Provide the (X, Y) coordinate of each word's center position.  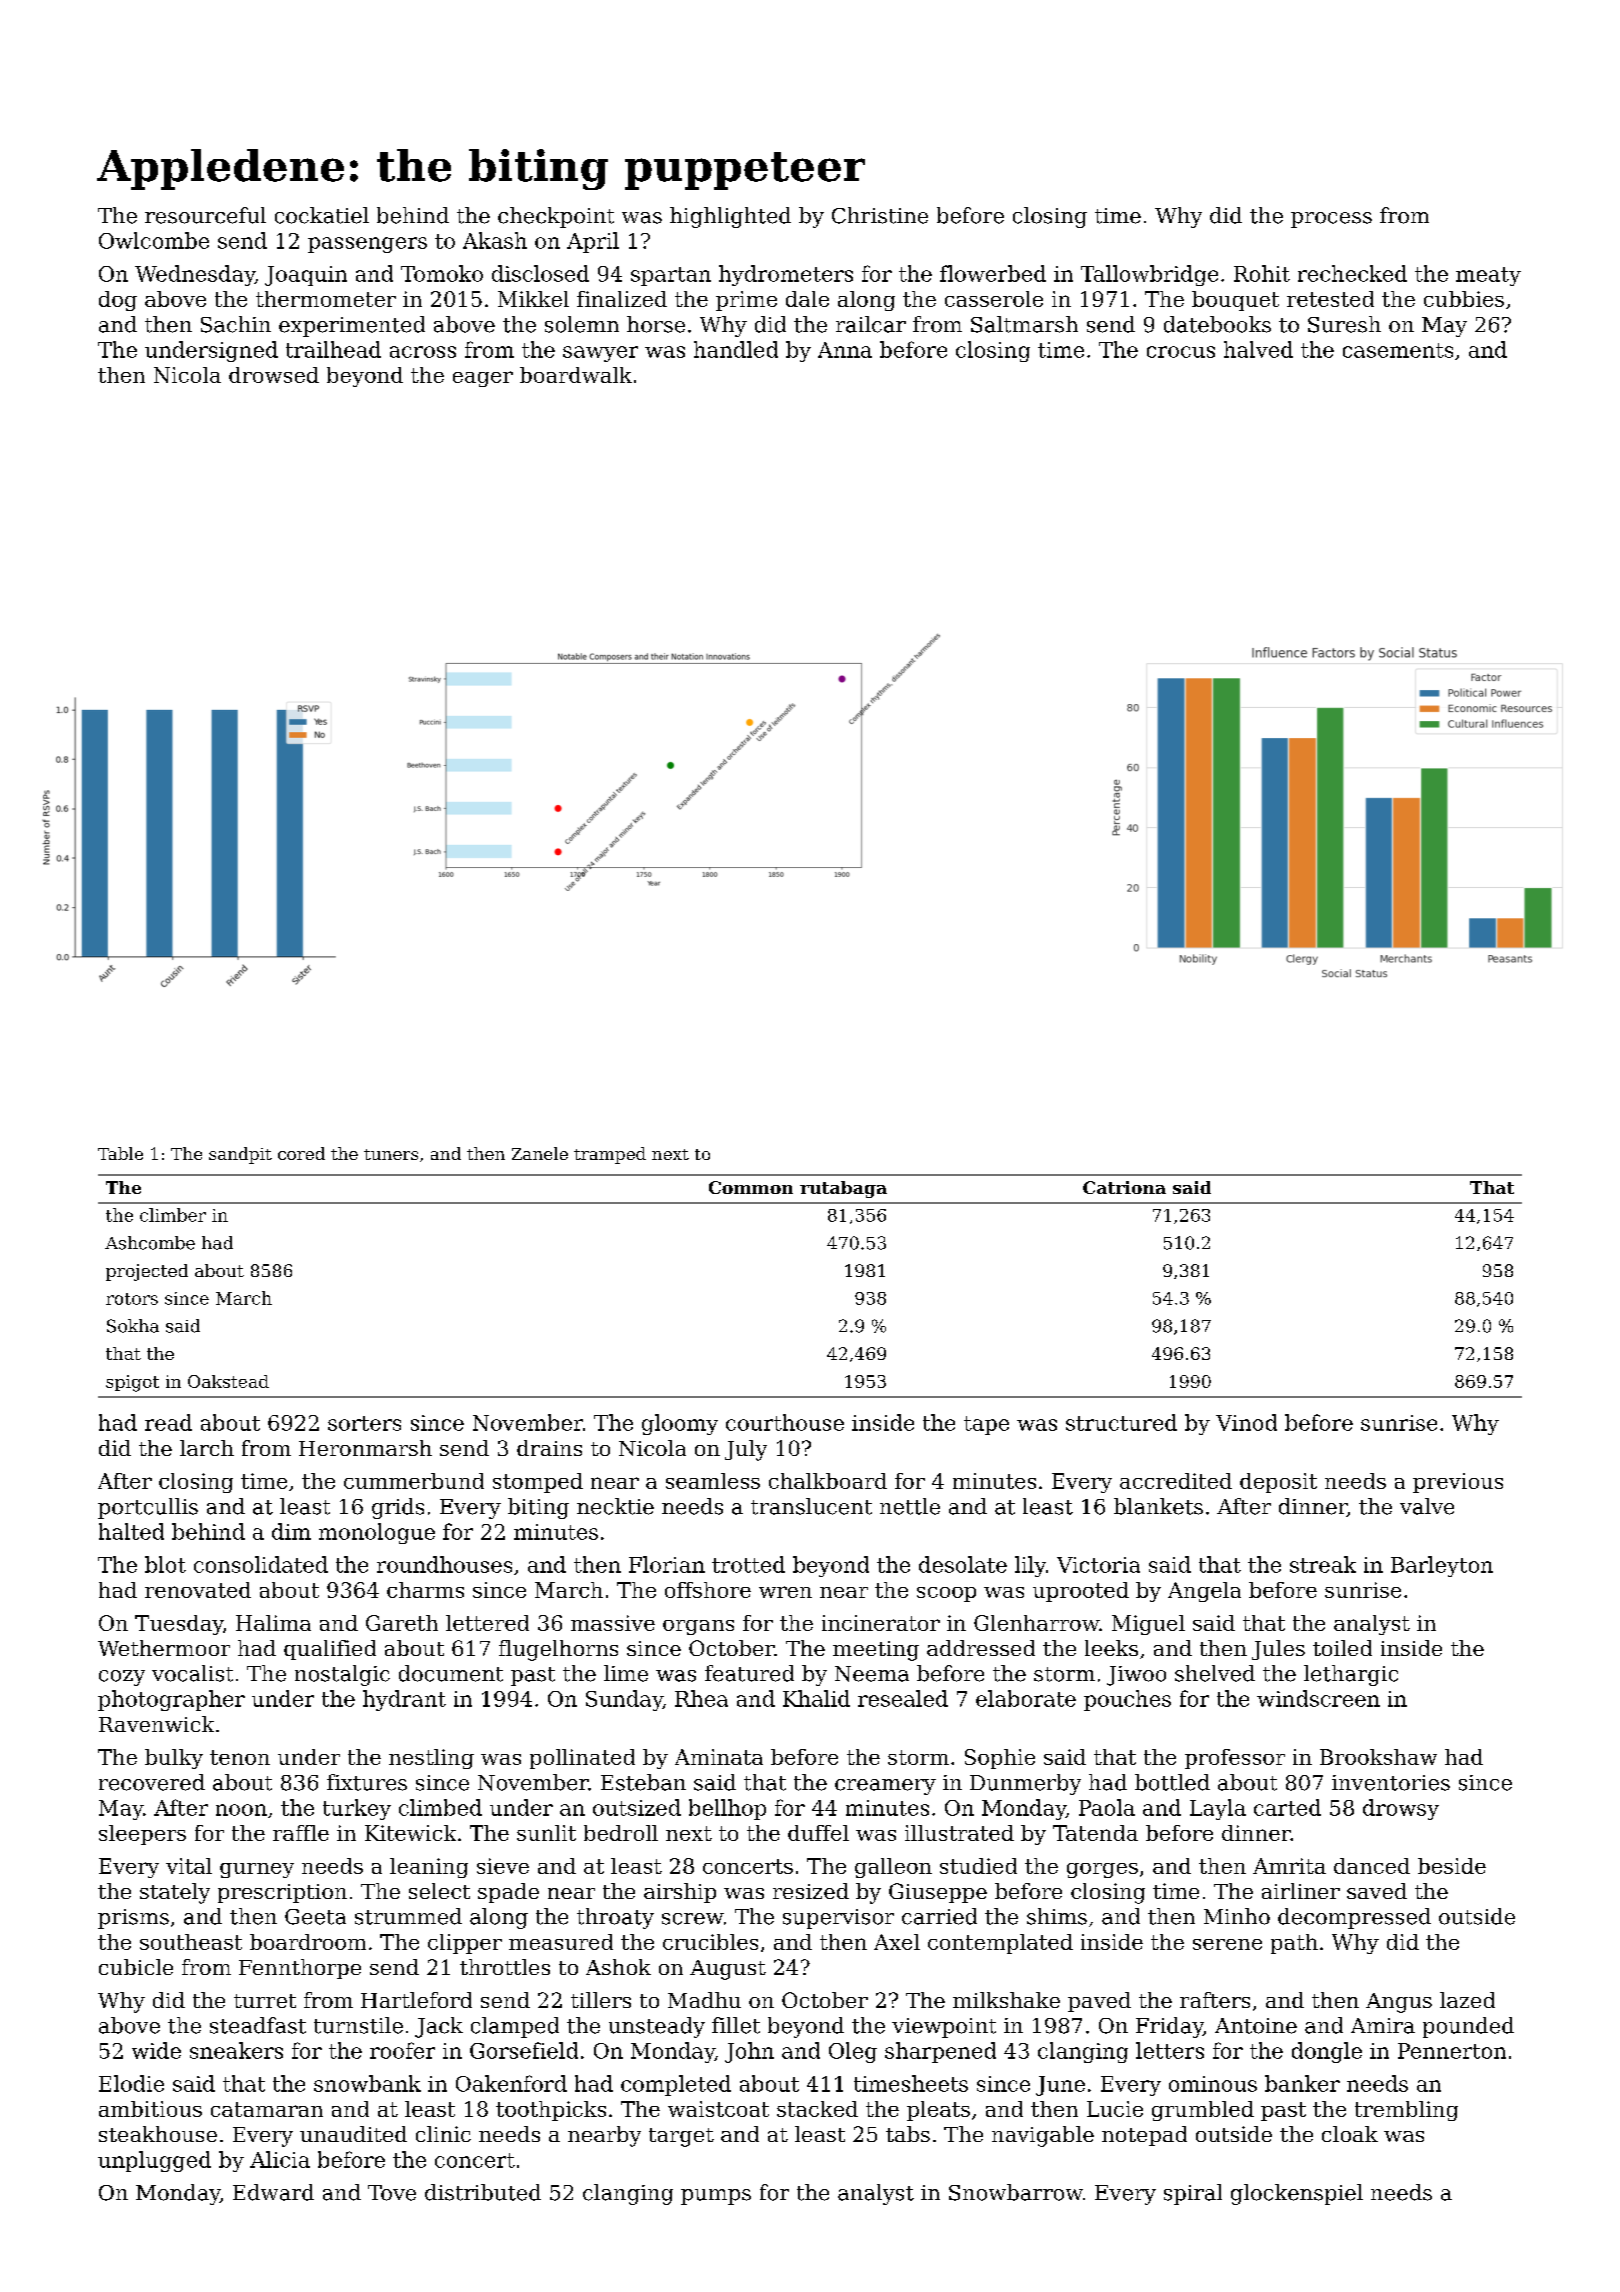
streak (1323, 1564)
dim (291, 1531)
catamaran (267, 2109)
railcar (871, 324)
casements (1398, 350)
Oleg (853, 2052)
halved (1258, 349)
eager (483, 379)
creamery (885, 1787)
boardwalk (576, 375)
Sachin (236, 324)
